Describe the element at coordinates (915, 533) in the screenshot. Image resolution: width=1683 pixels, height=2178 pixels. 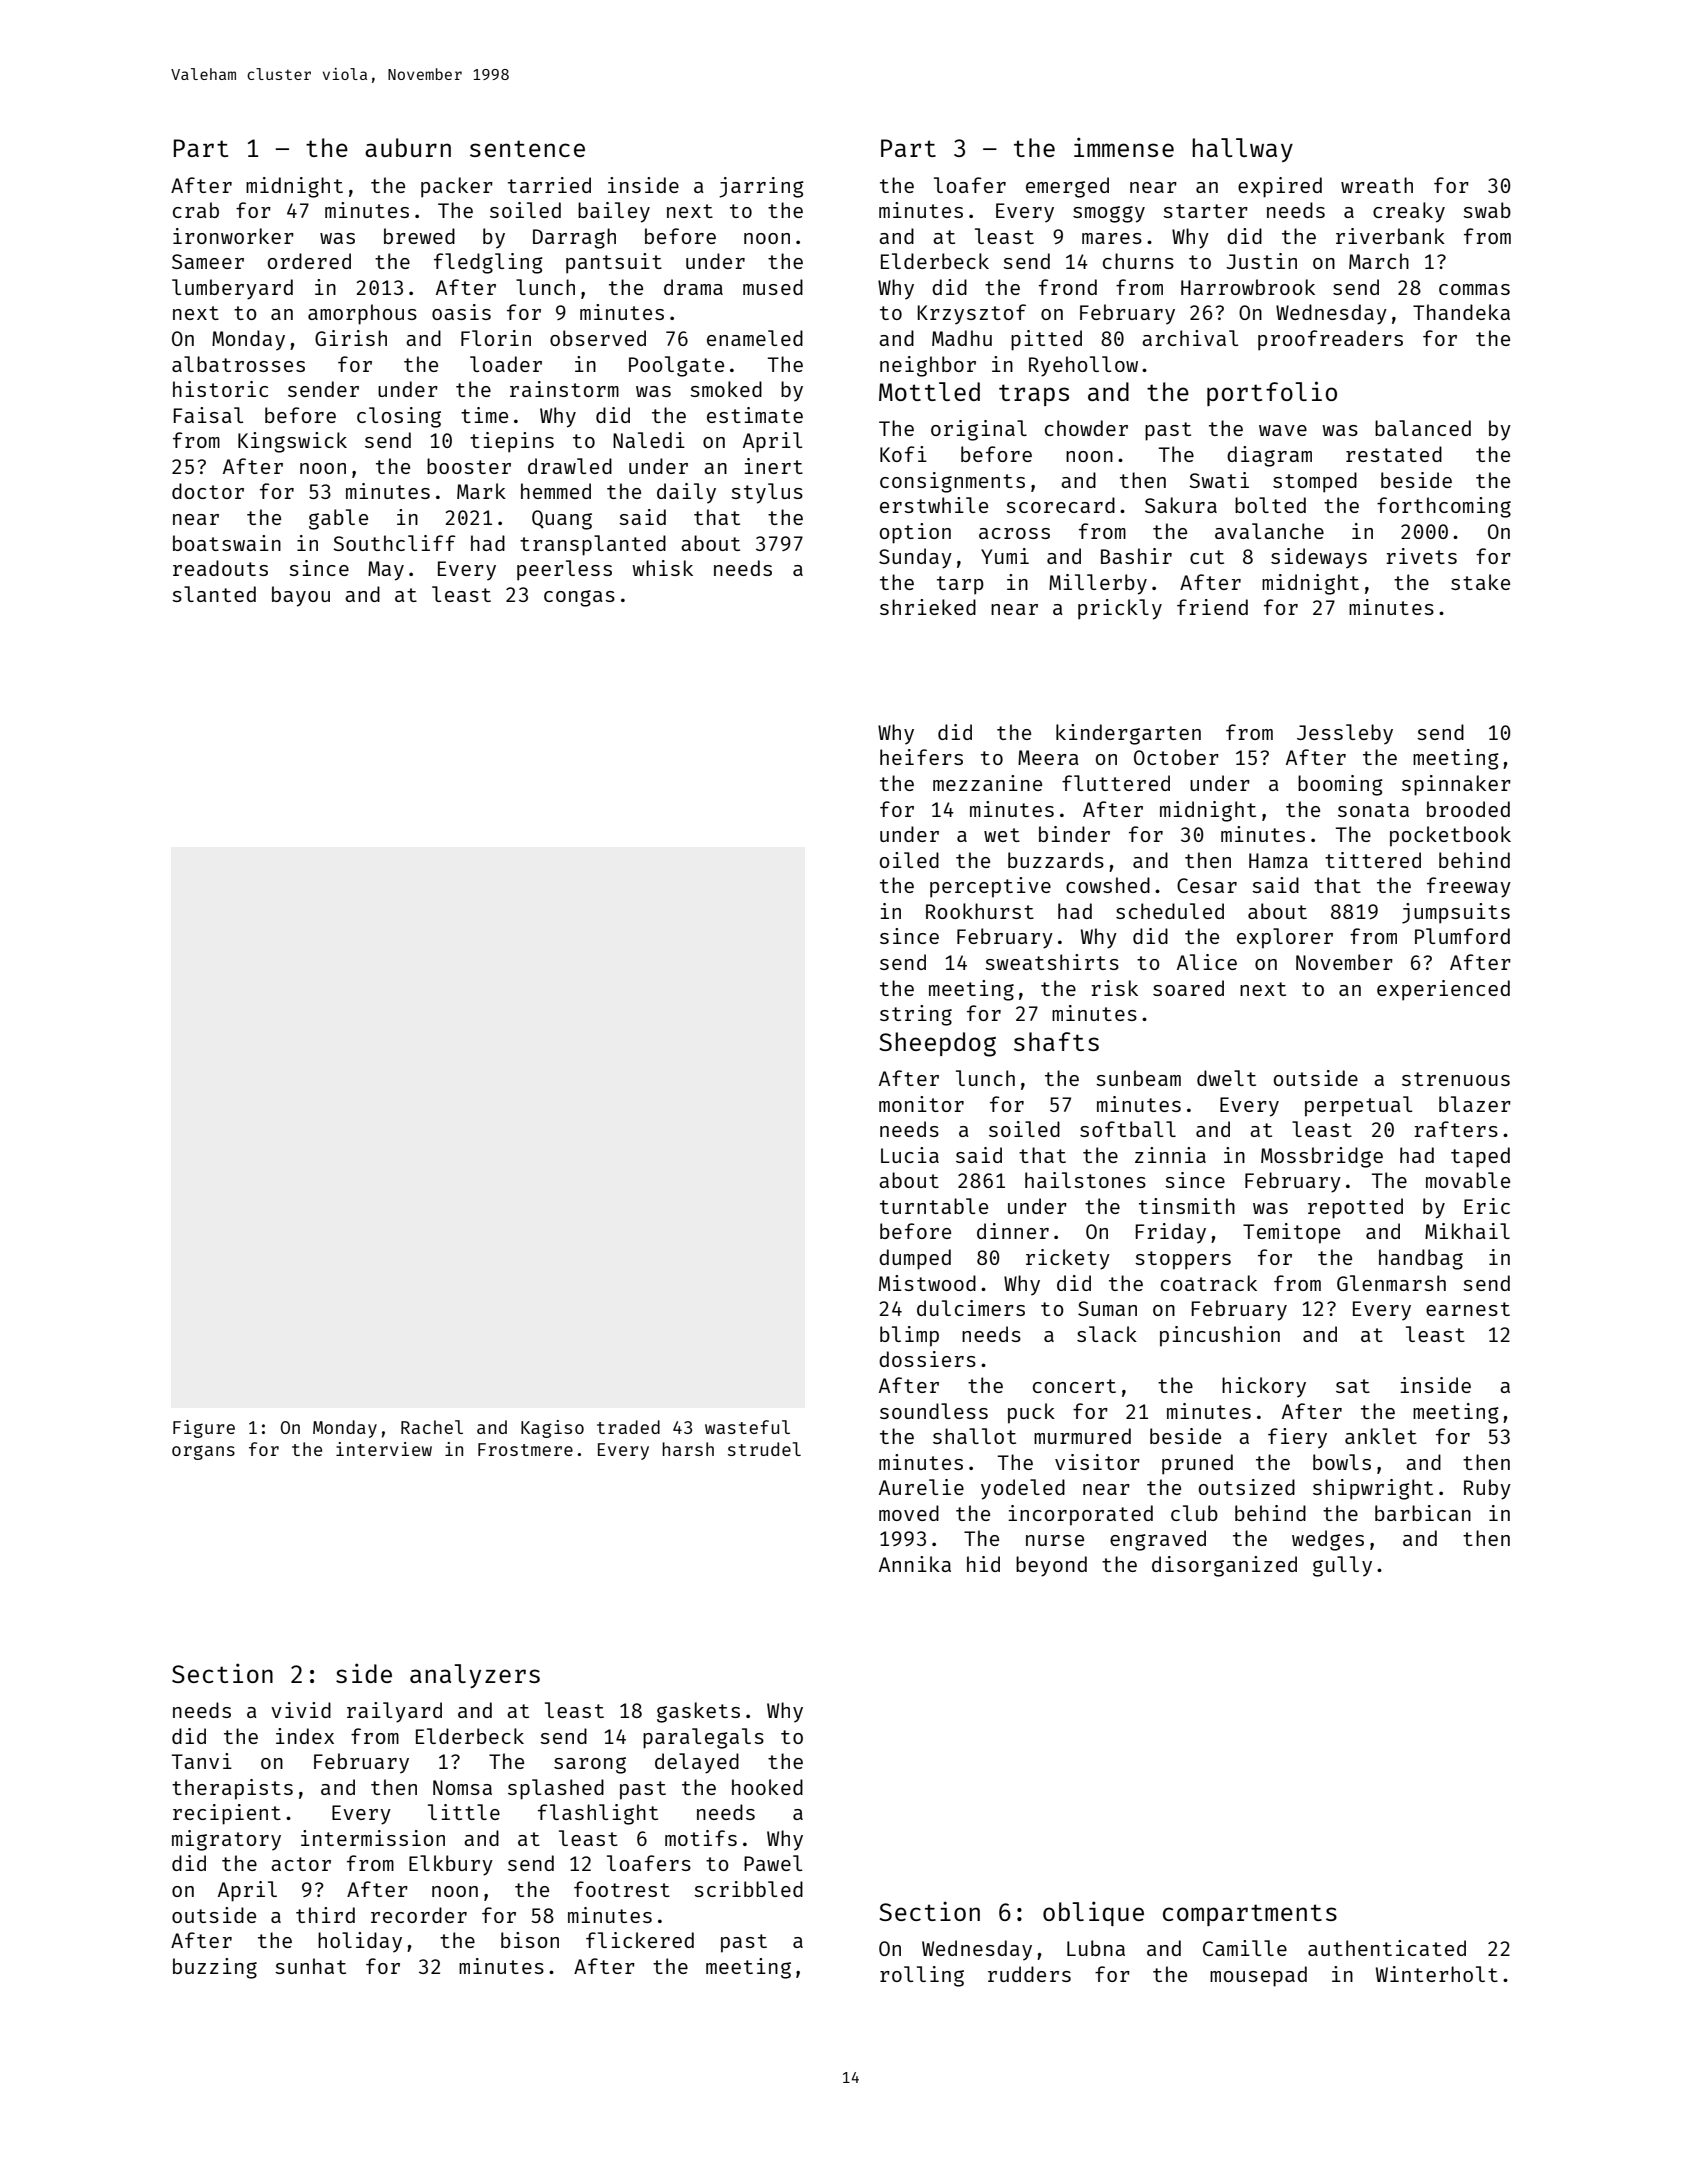
I see `option` at that location.
